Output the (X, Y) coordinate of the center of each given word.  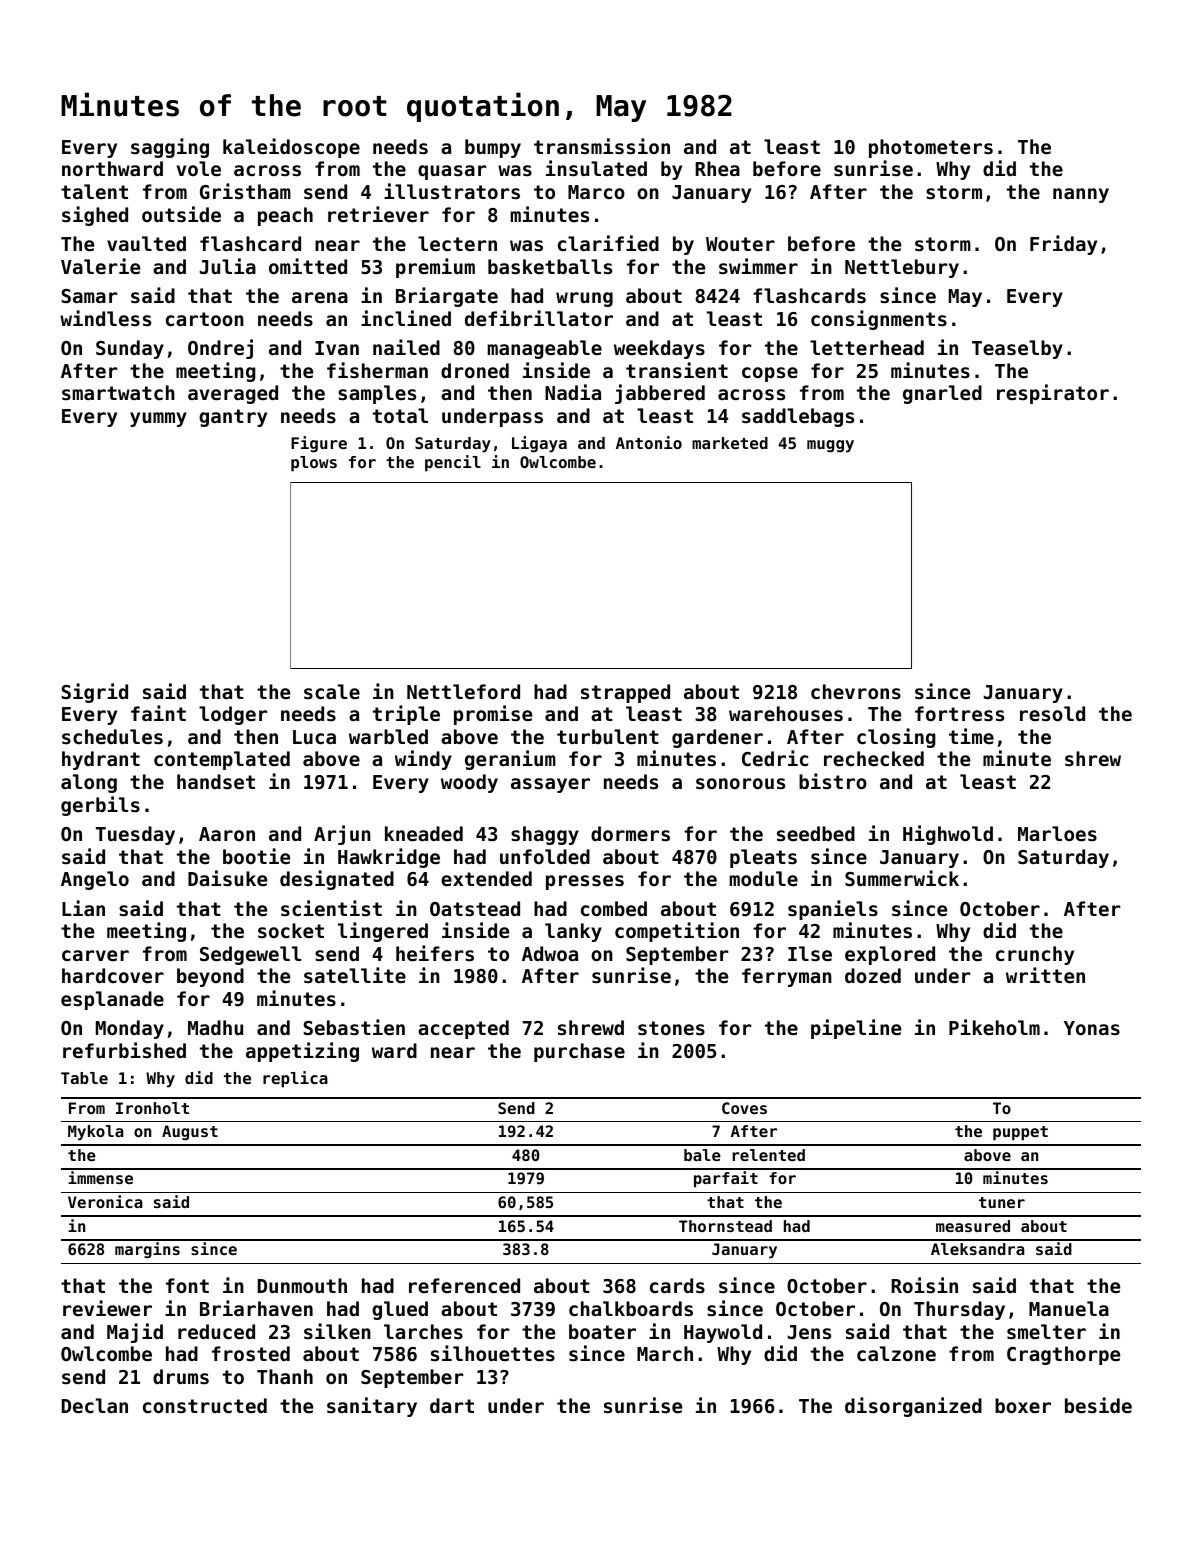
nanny (1081, 195)
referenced (464, 1285)
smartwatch (118, 392)
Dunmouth (302, 1285)
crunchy (1035, 955)
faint (158, 713)
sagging (170, 148)
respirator (1053, 394)
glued (400, 1310)
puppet (1020, 1133)
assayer (550, 785)
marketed (730, 443)
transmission (602, 146)
